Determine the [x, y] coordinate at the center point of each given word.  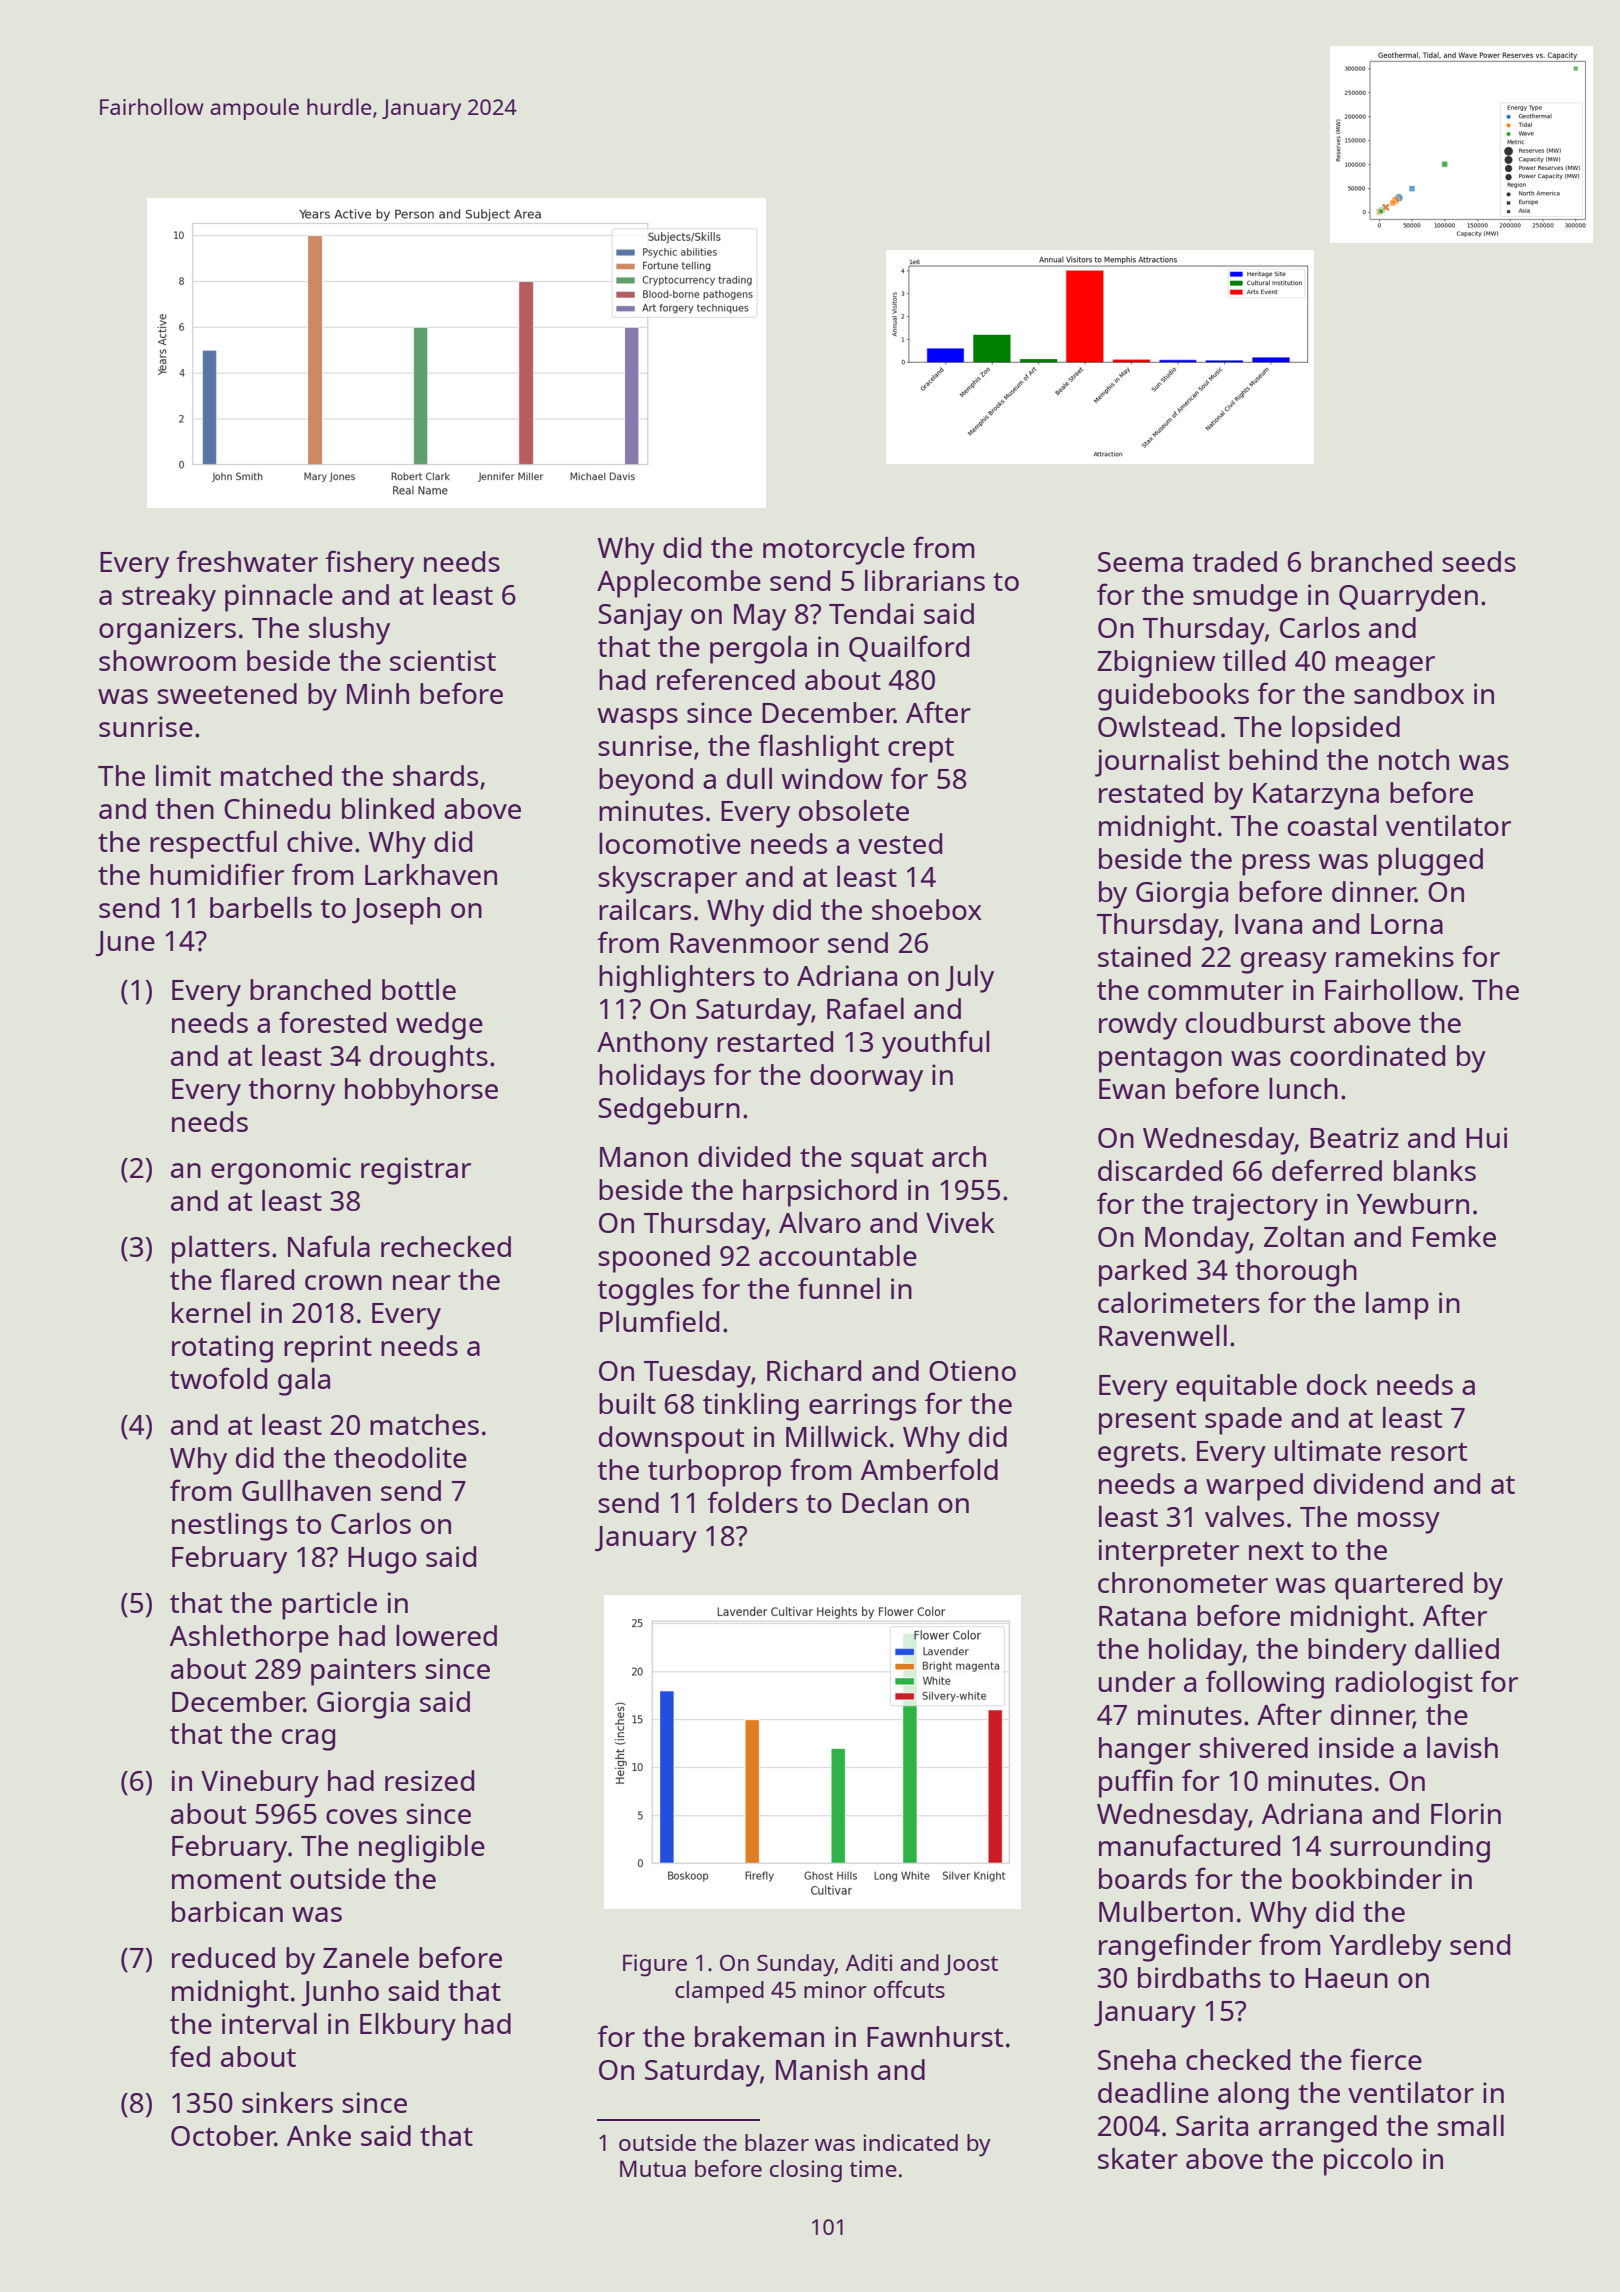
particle [329, 1606]
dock [1337, 1384]
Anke [319, 2135]
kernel [211, 1312]
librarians [925, 580]
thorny [291, 1092]
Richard [814, 1370]
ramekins [1395, 956]
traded [1234, 561]
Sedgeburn [669, 1111]
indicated [910, 2142]
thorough [1296, 1273]
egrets [1138, 1455]
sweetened [227, 693]
